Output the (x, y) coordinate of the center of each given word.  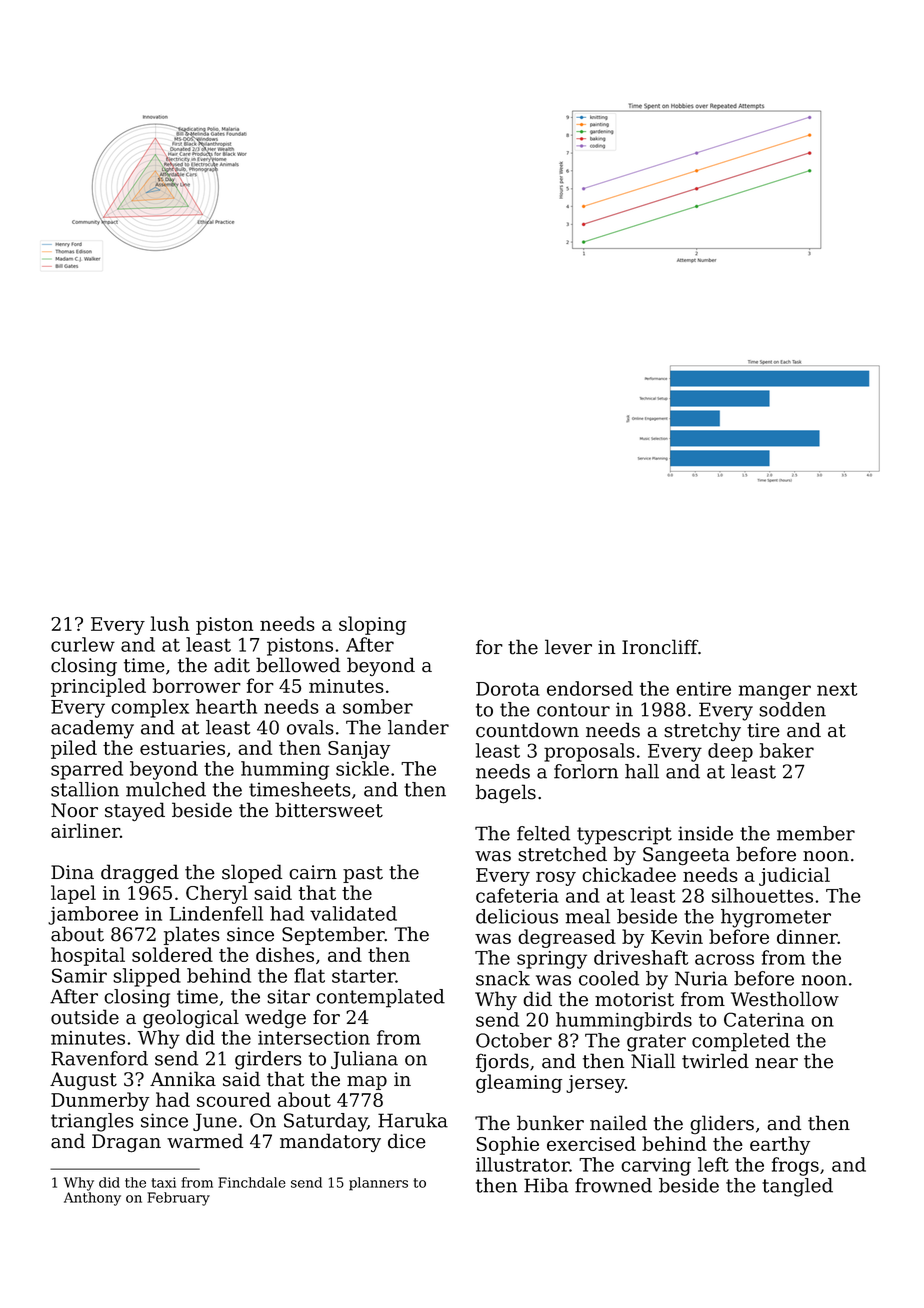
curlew (83, 644)
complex (150, 708)
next (837, 689)
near (776, 1063)
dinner (807, 936)
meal (588, 916)
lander (418, 727)
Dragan (126, 1143)
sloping (372, 625)
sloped (252, 873)
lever (568, 647)
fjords (502, 1062)
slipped (147, 977)
